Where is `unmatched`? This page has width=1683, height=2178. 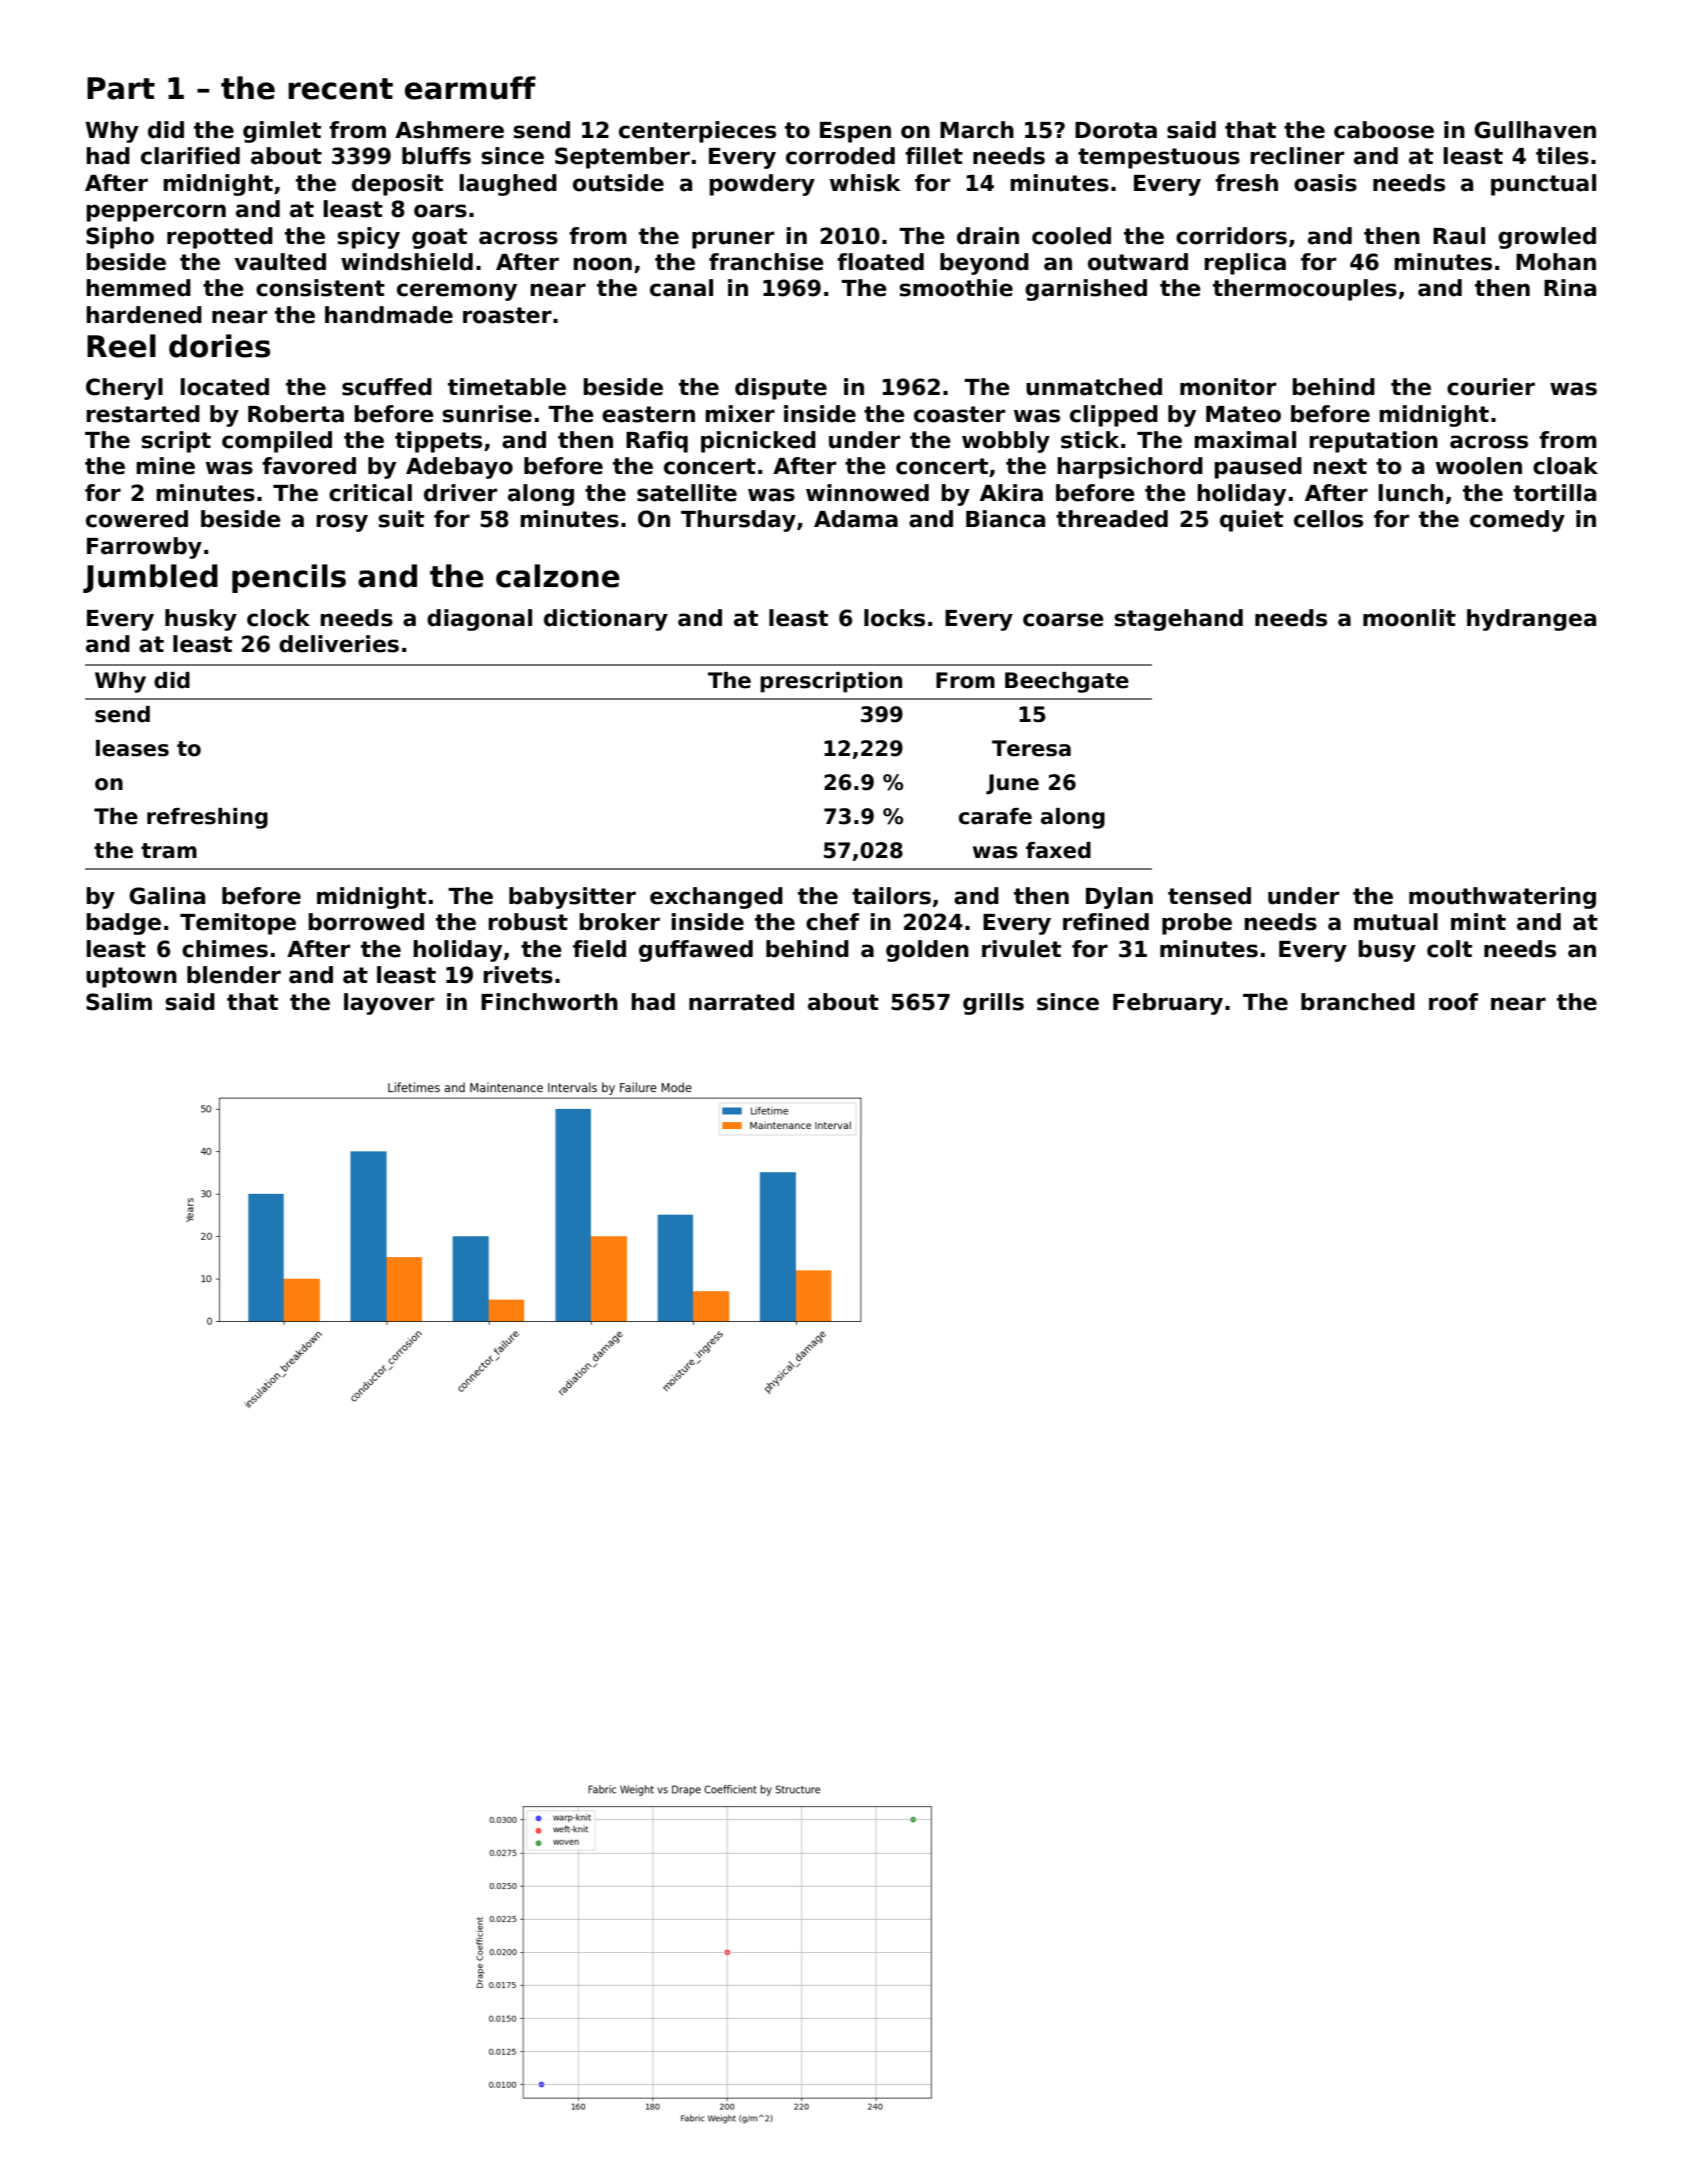 unmatched is located at coordinates (1094, 387).
